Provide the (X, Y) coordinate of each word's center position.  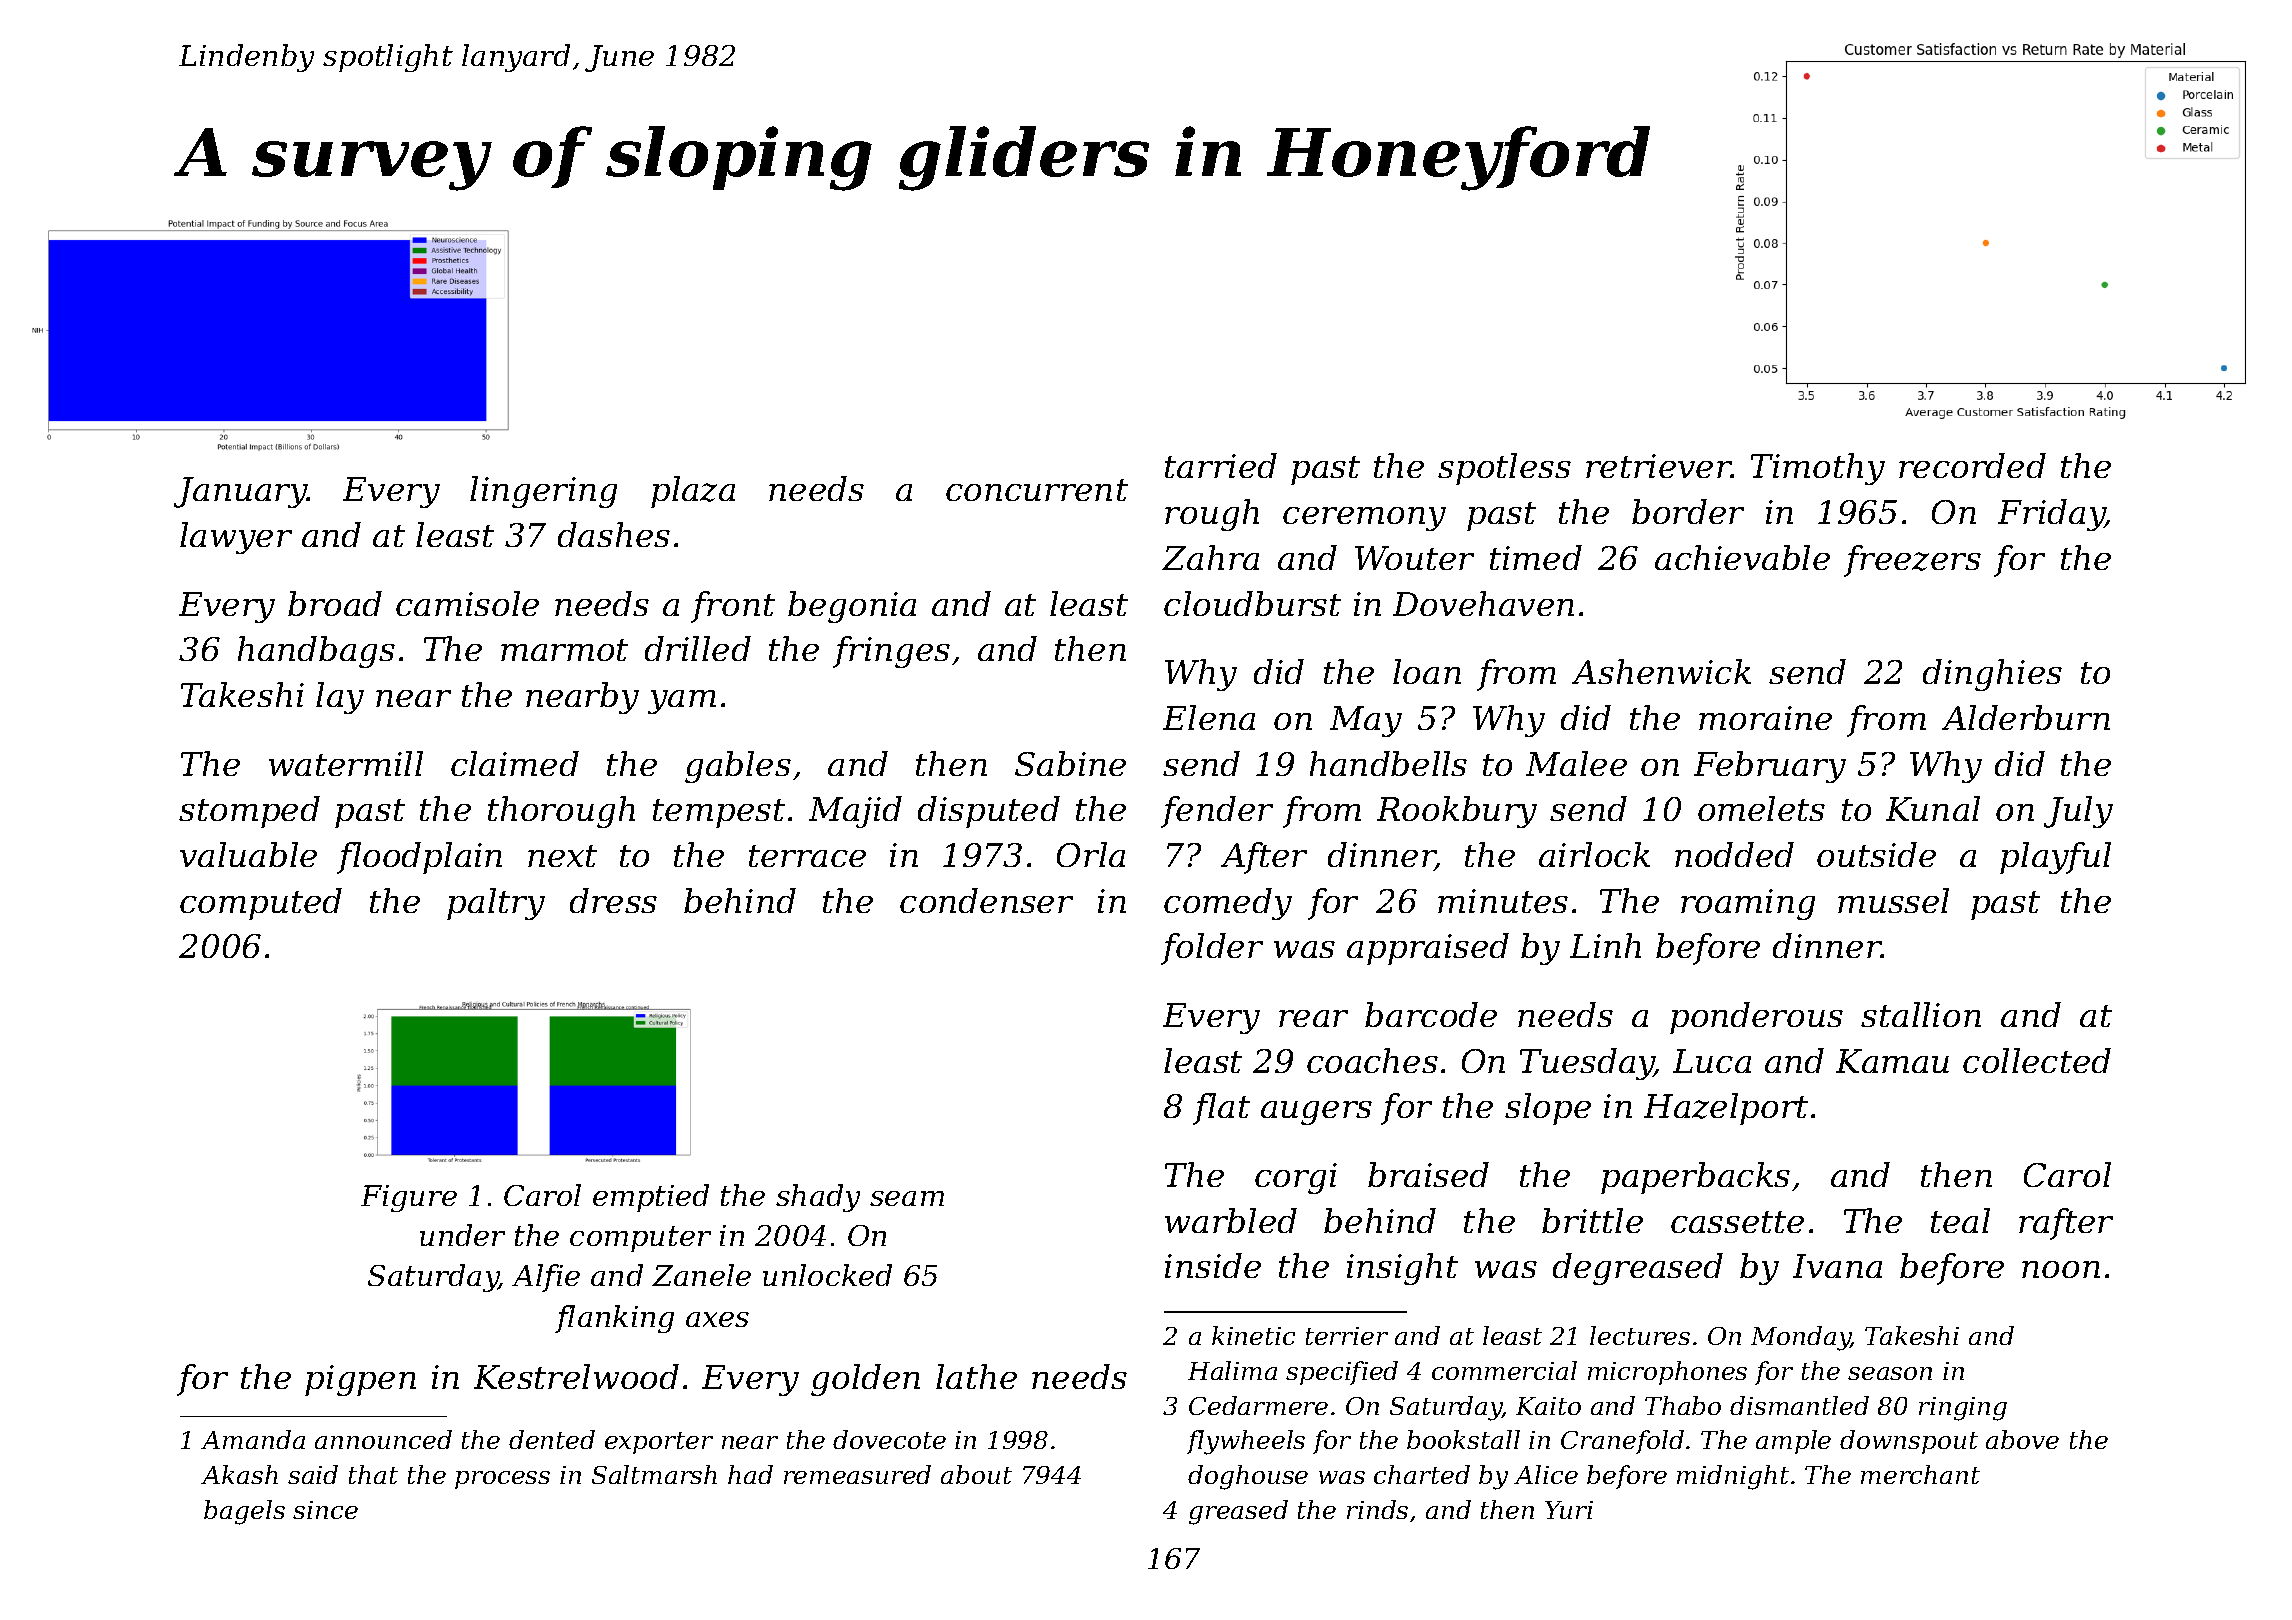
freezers (1912, 561)
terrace (807, 856)
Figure (409, 1198)
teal (1960, 1220)
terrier (1347, 1336)
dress (613, 900)
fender (1217, 812)
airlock (1594, 854)
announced (383, 1439)
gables (738, 767)
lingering (543, 492)
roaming (1748, 904)
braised (1428, 1174)
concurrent (1037, 490)
